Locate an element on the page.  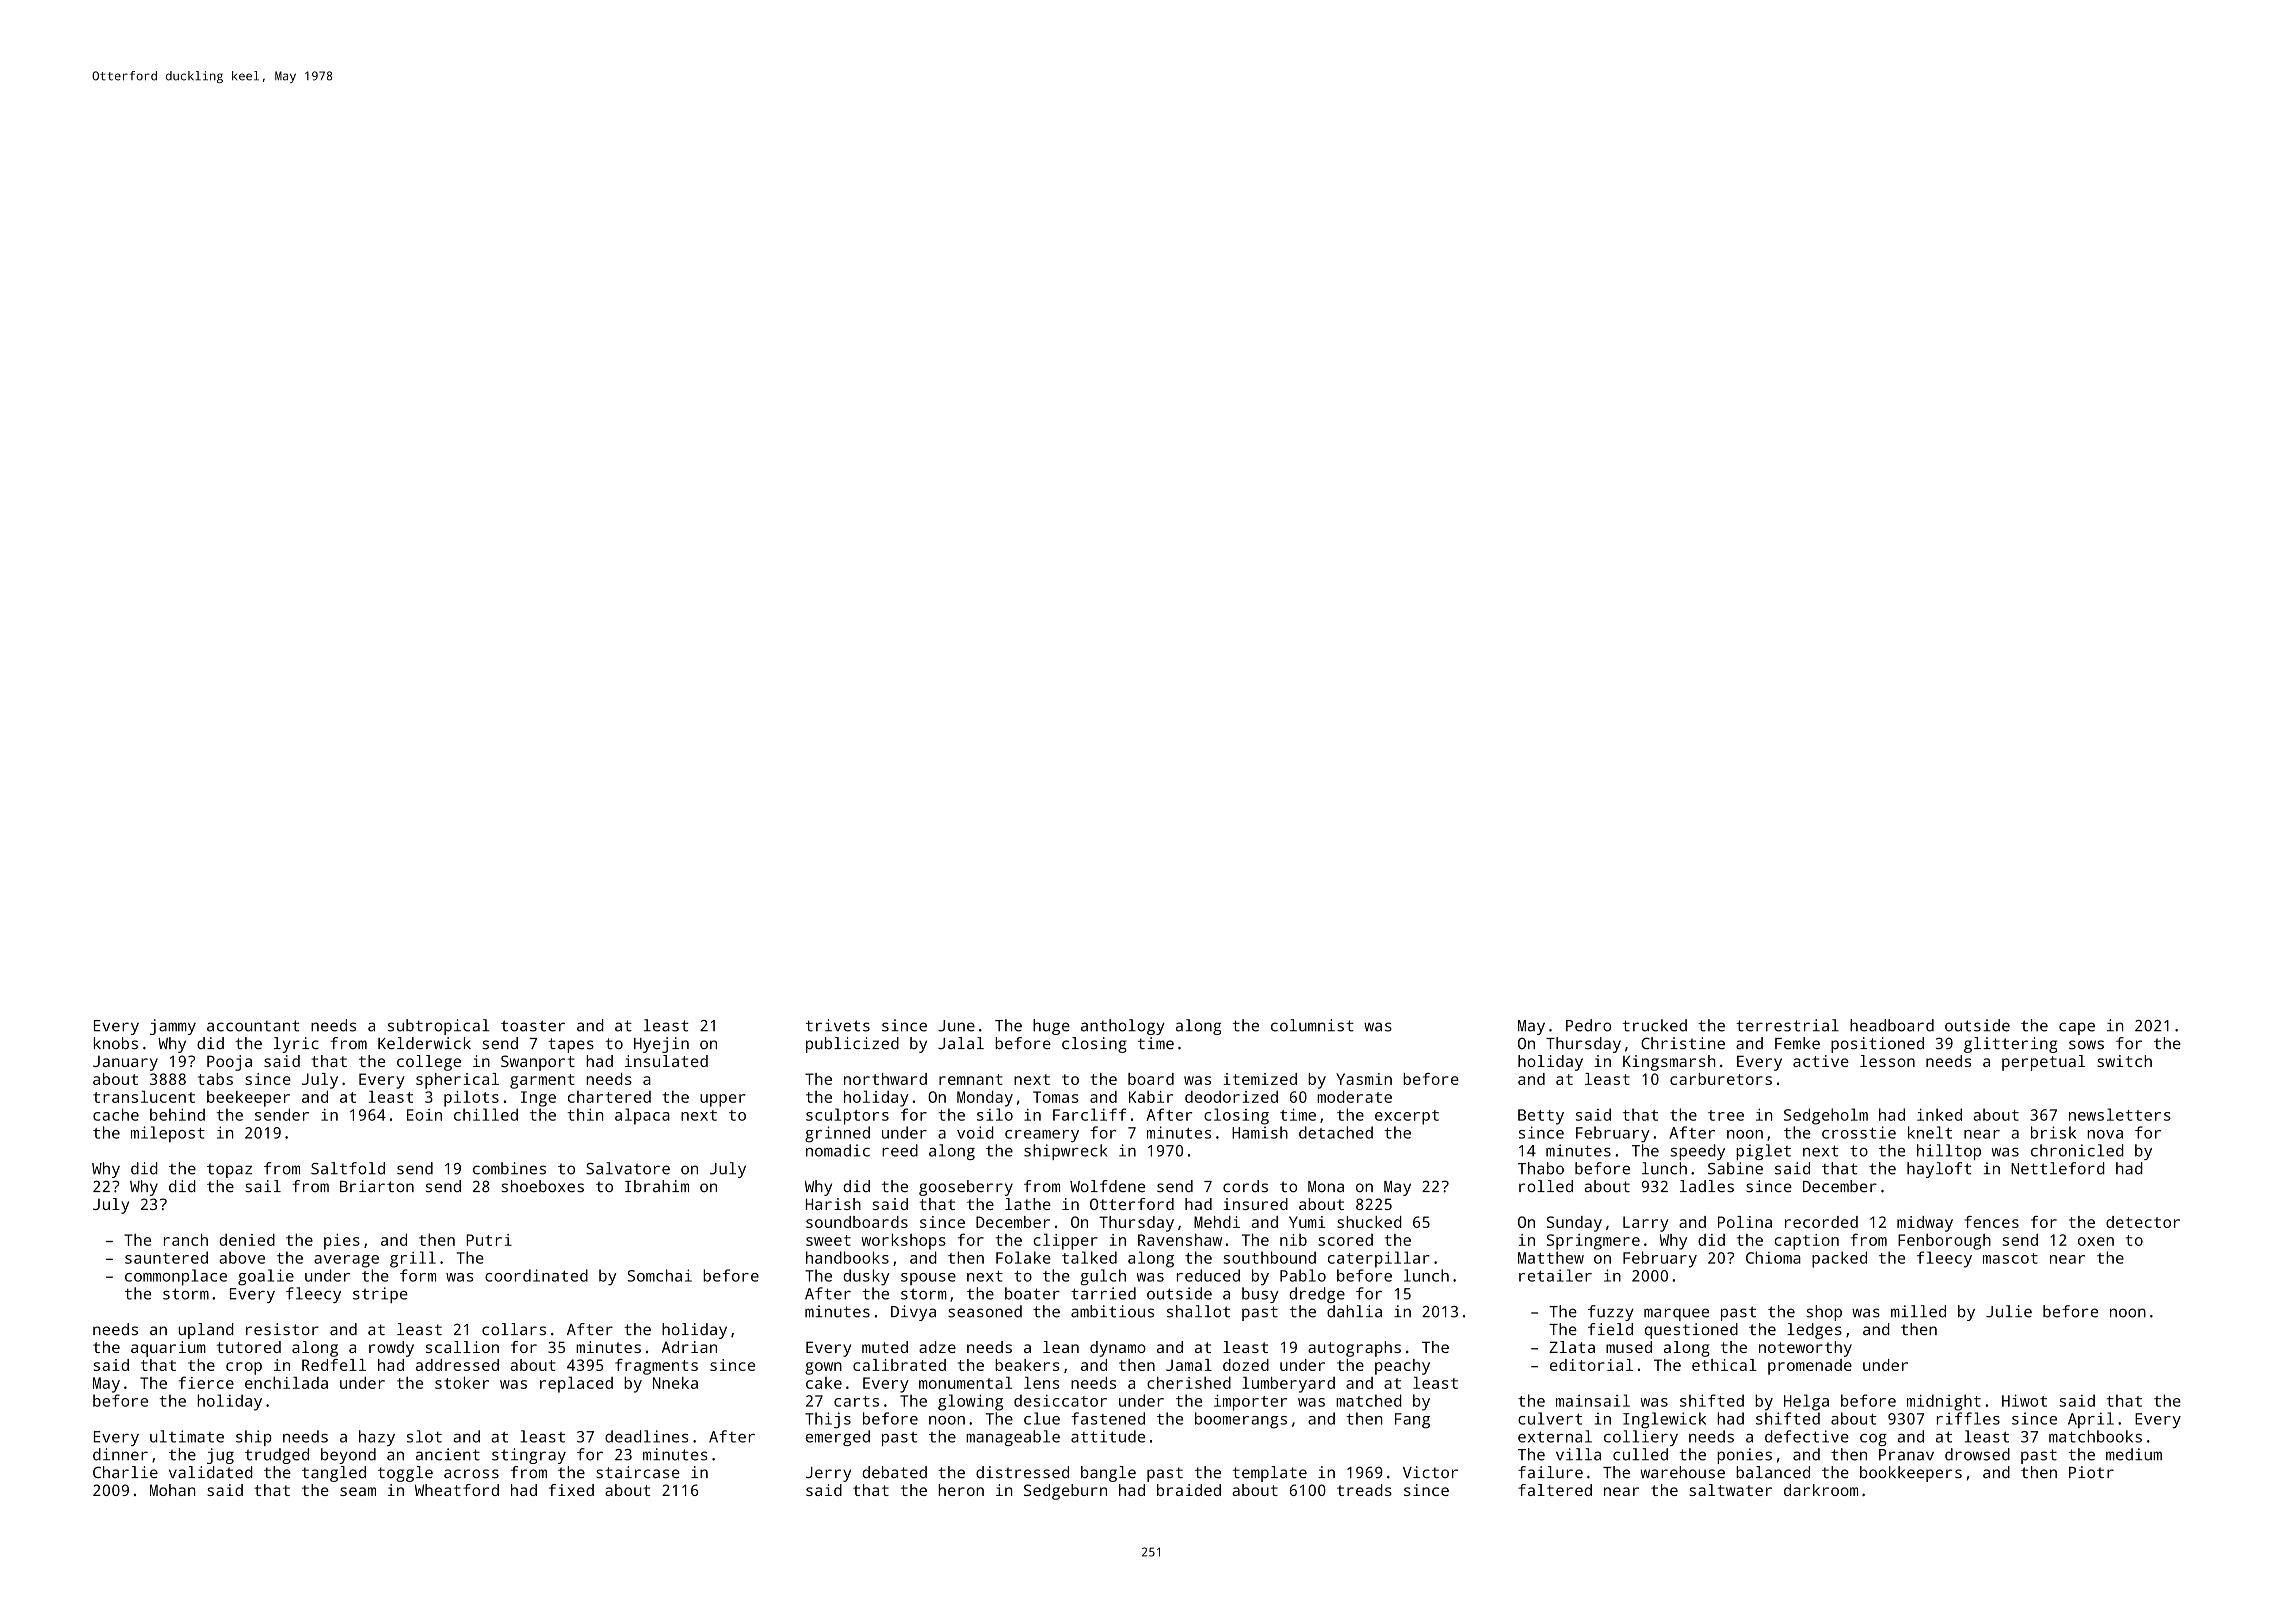
terrestrial is located at coordinates (1787, 1025).
